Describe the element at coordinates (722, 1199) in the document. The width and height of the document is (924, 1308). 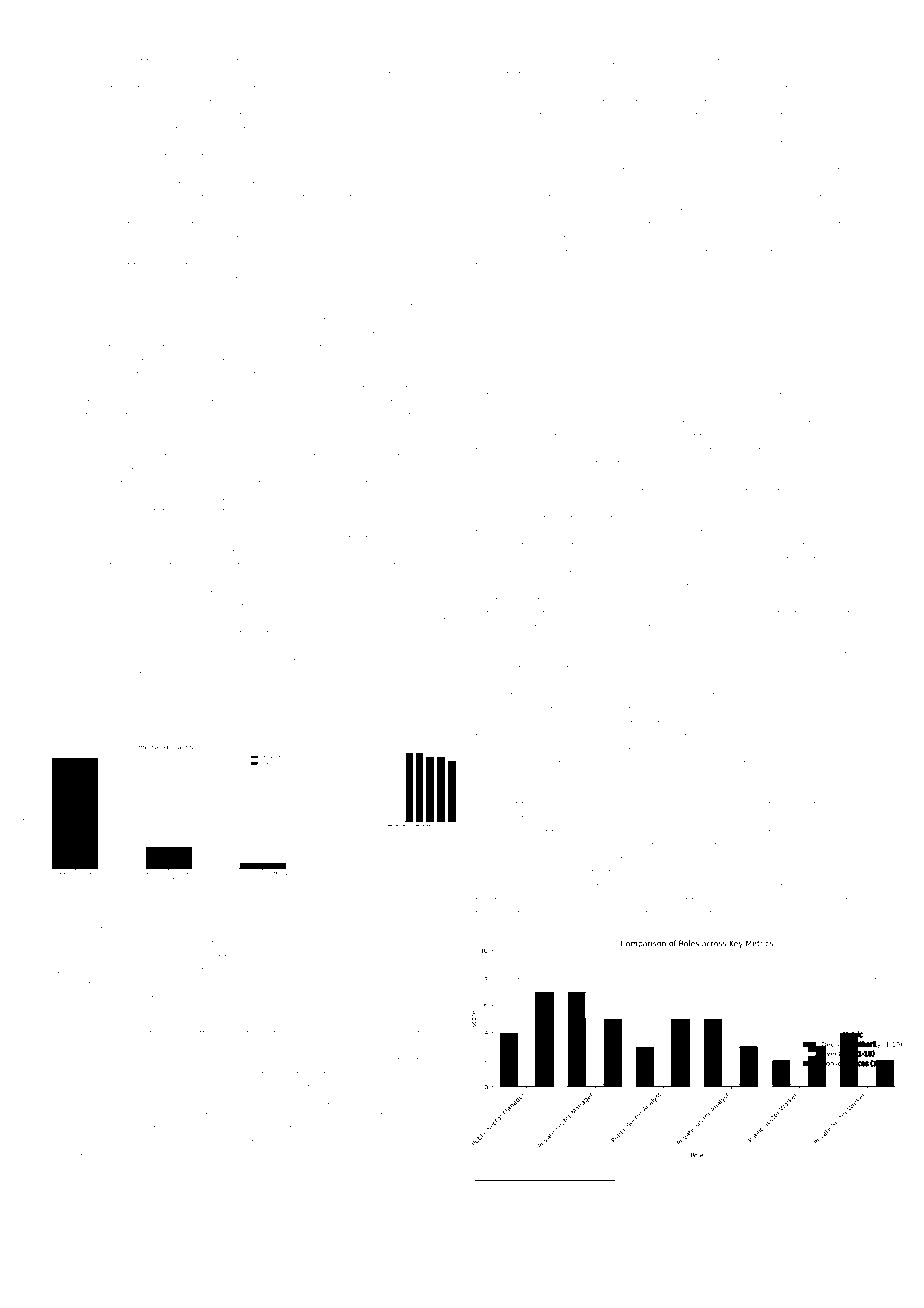
I see `lectured` at that location.
